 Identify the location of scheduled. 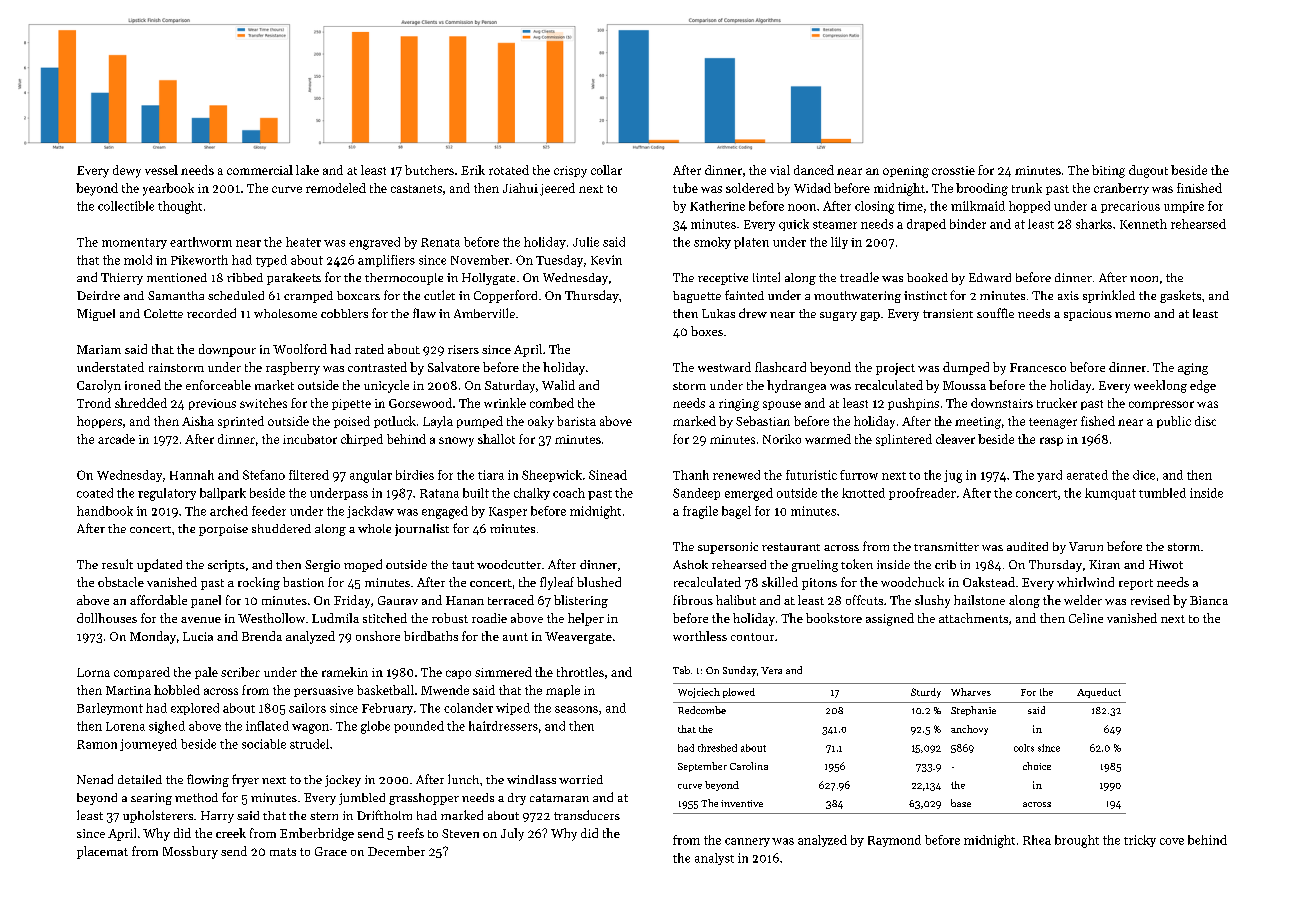
(236, 295).
